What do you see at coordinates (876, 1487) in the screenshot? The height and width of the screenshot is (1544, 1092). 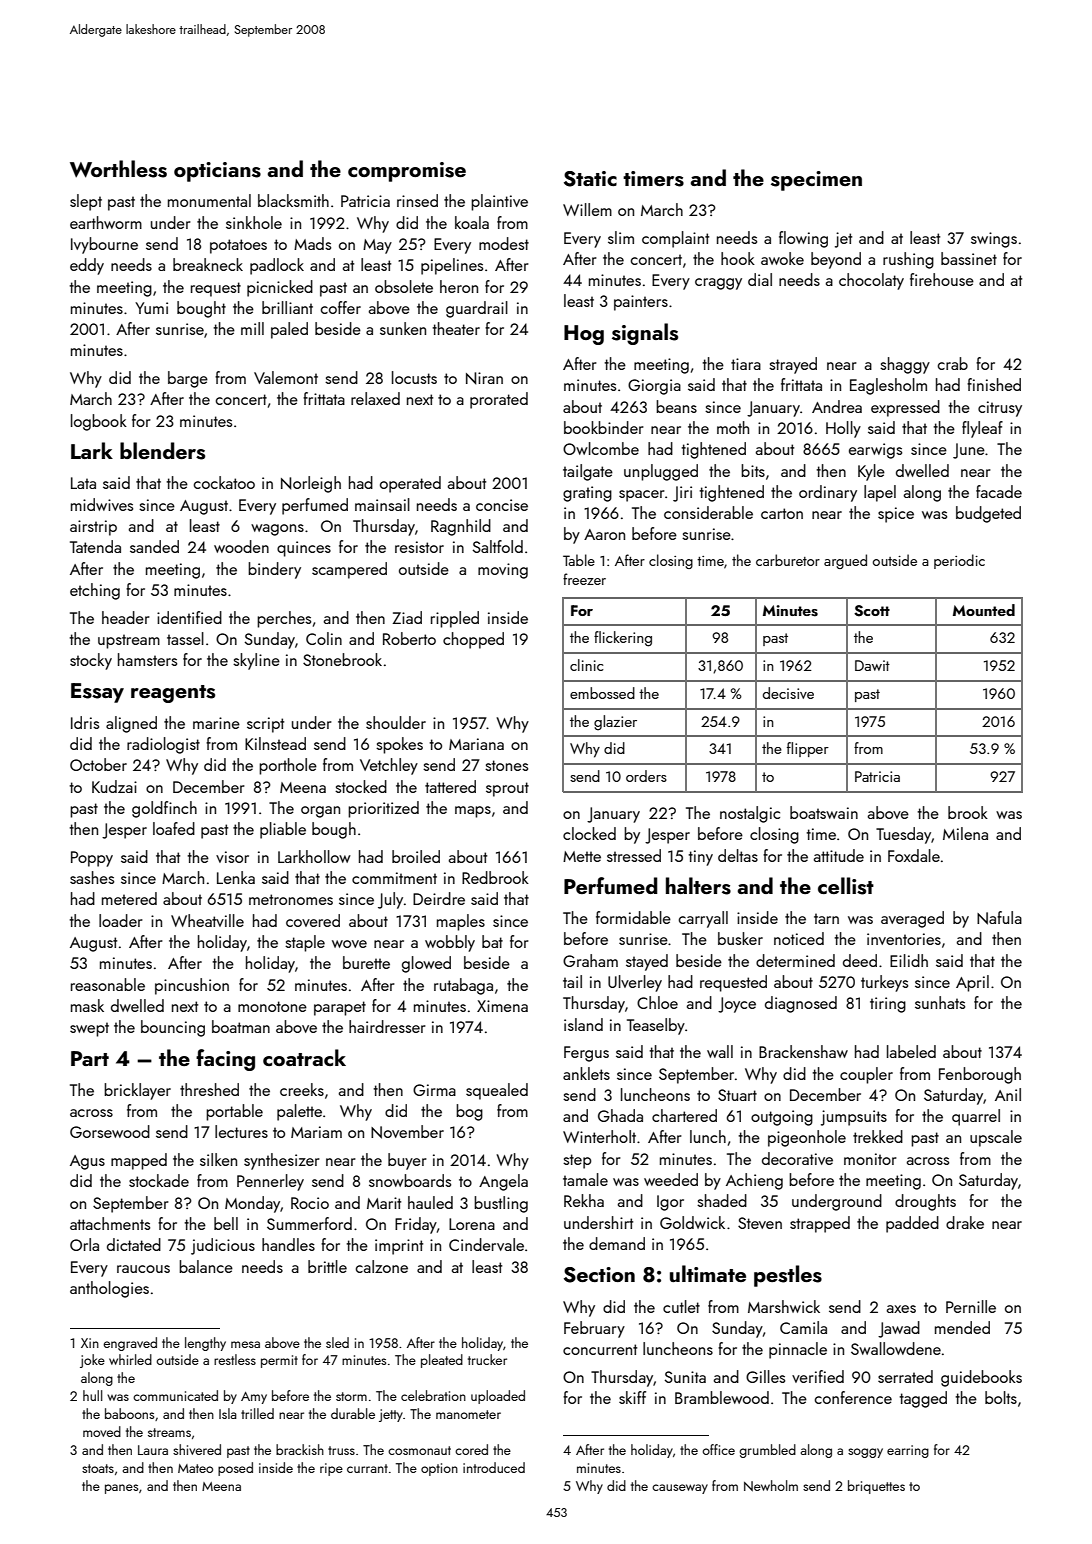 I see `briquettes` at bounding box center [876, 1487].
